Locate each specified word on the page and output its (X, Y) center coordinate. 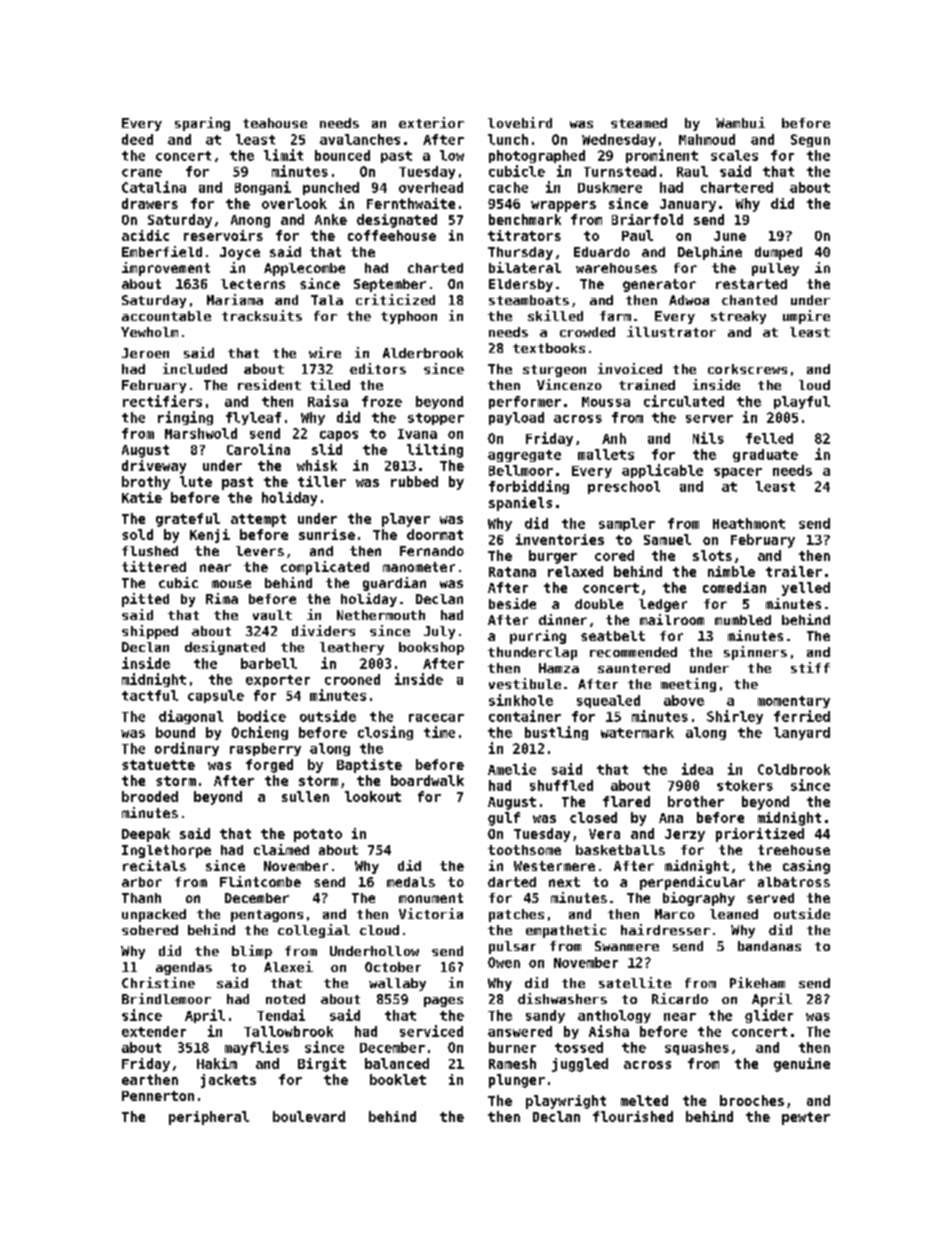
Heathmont (749, 523)
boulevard (309, 1116)
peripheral (209, 1118)
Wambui (740, 122)
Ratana (512, 572)
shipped (150, 632)
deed (137, 139)
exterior (431, 122)
